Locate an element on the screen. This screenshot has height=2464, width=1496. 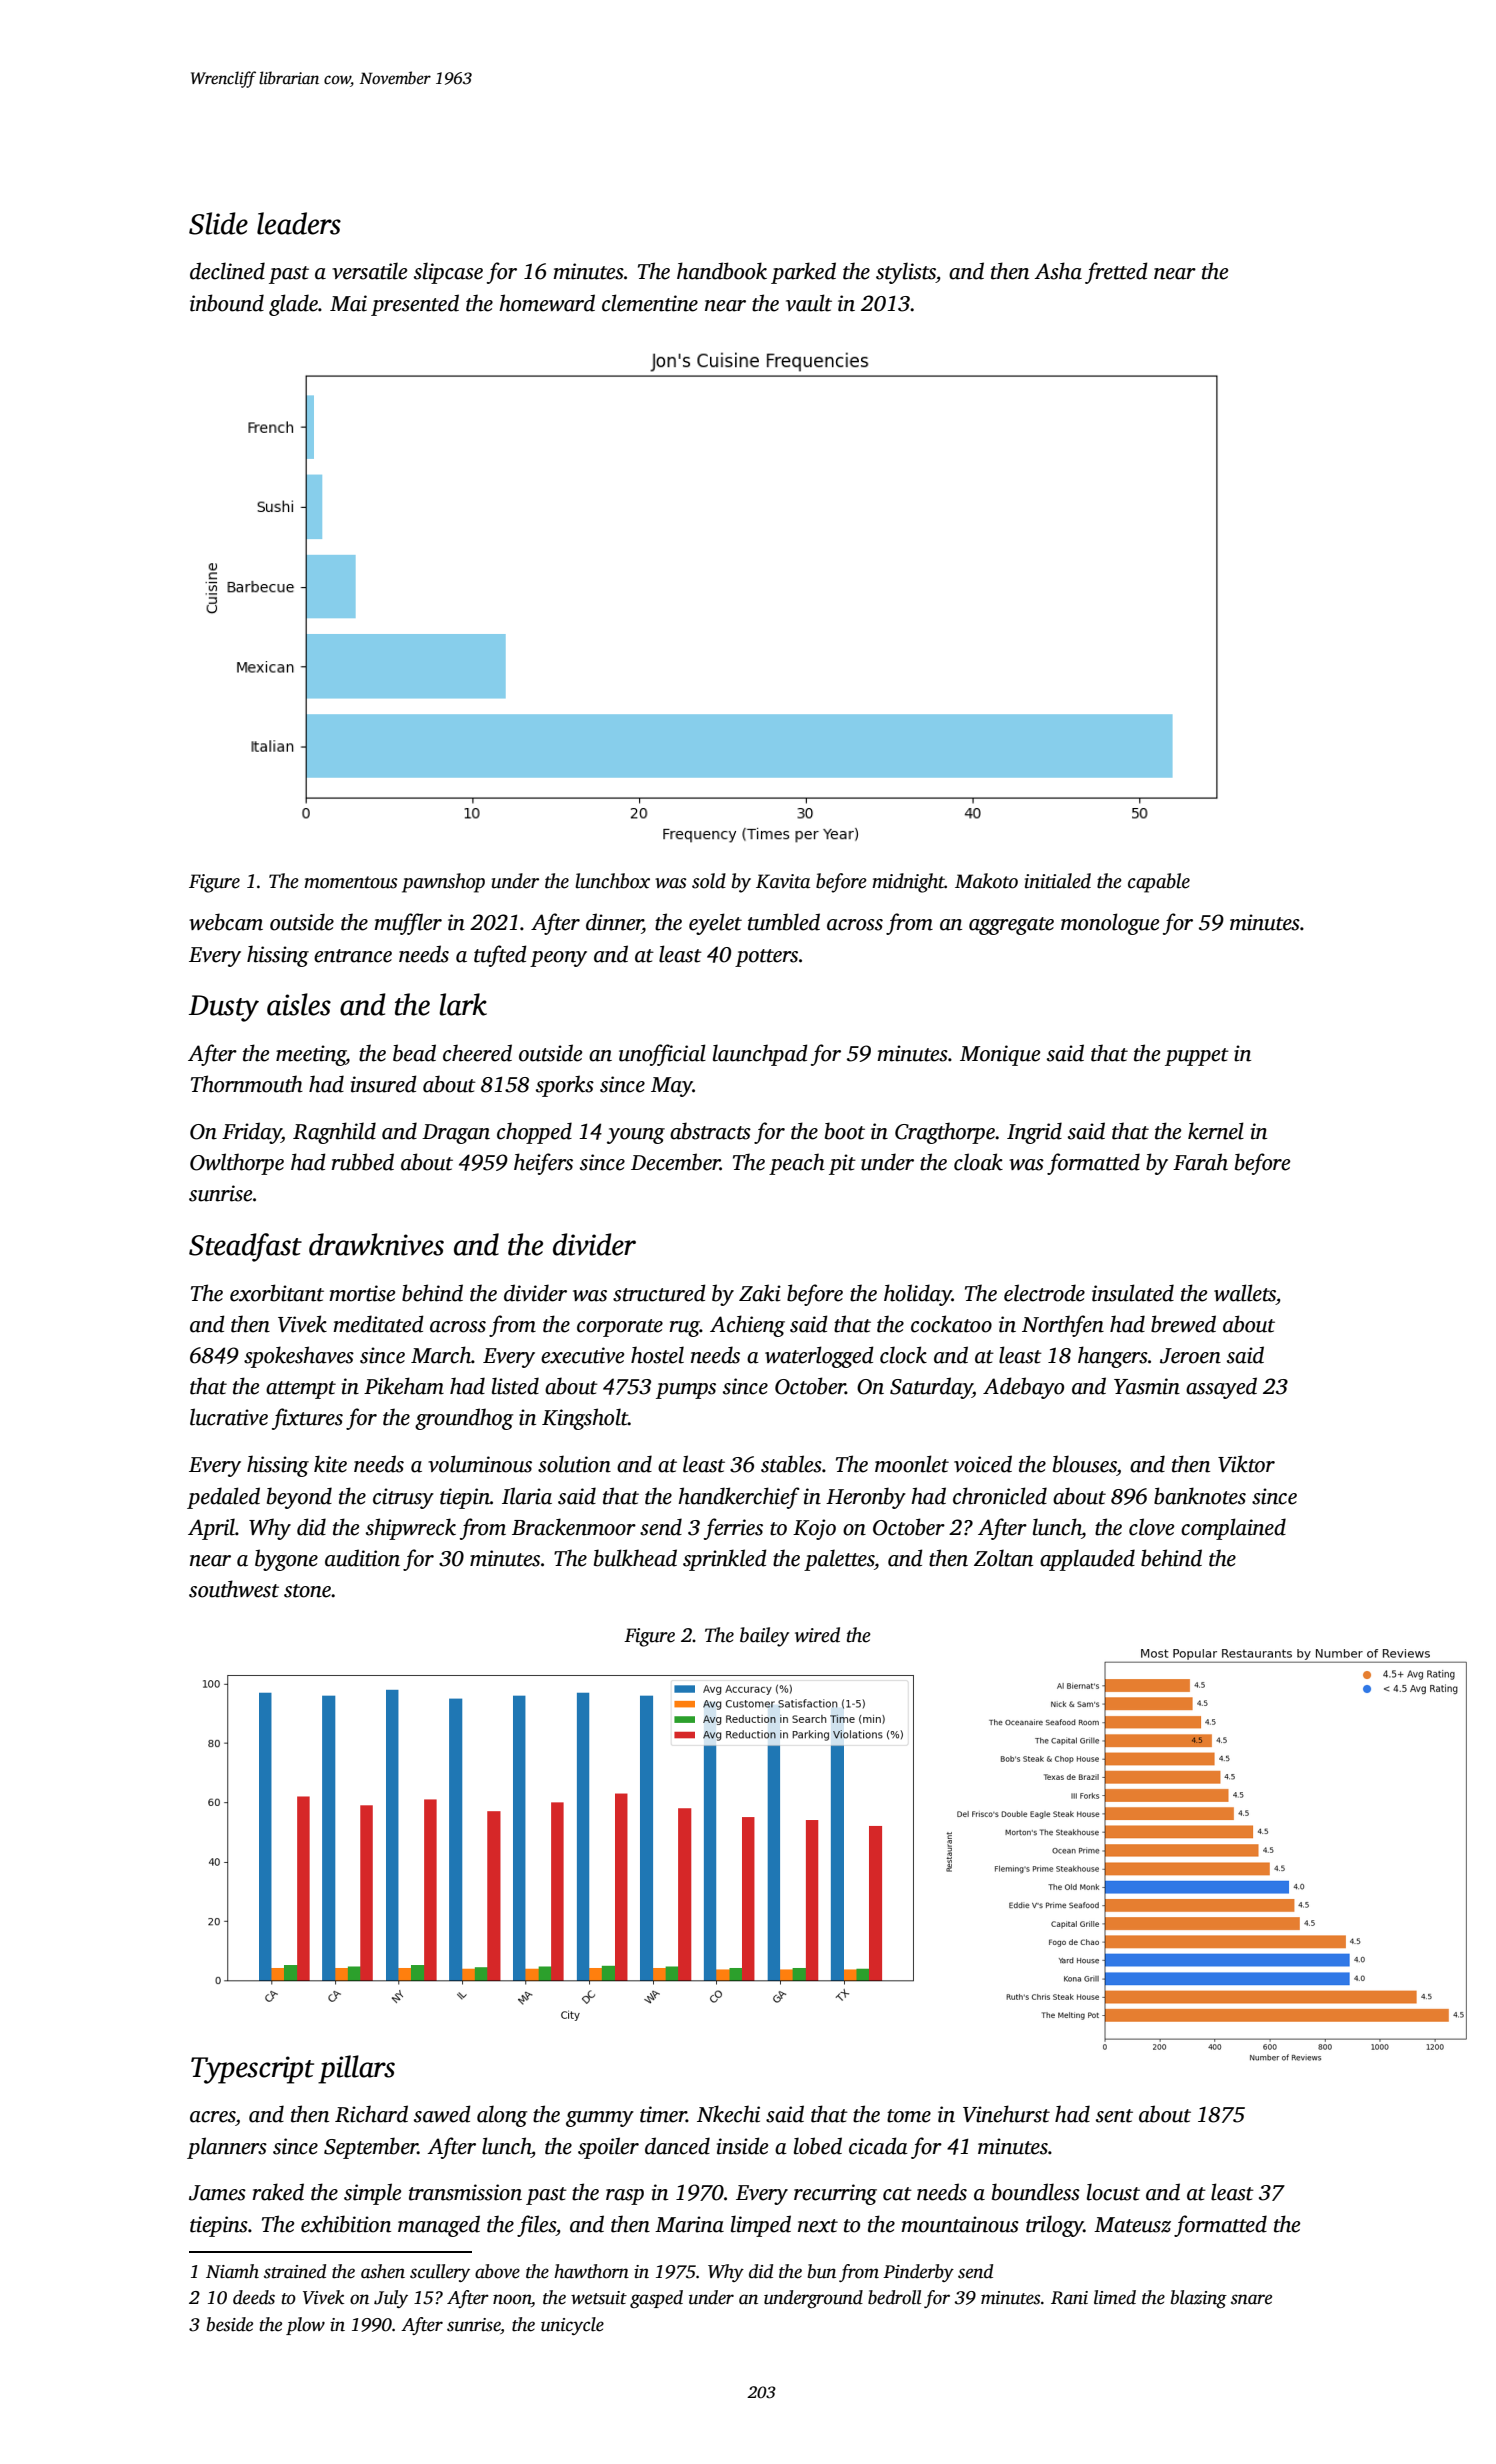
sold is located at coordinates (709, 881).
